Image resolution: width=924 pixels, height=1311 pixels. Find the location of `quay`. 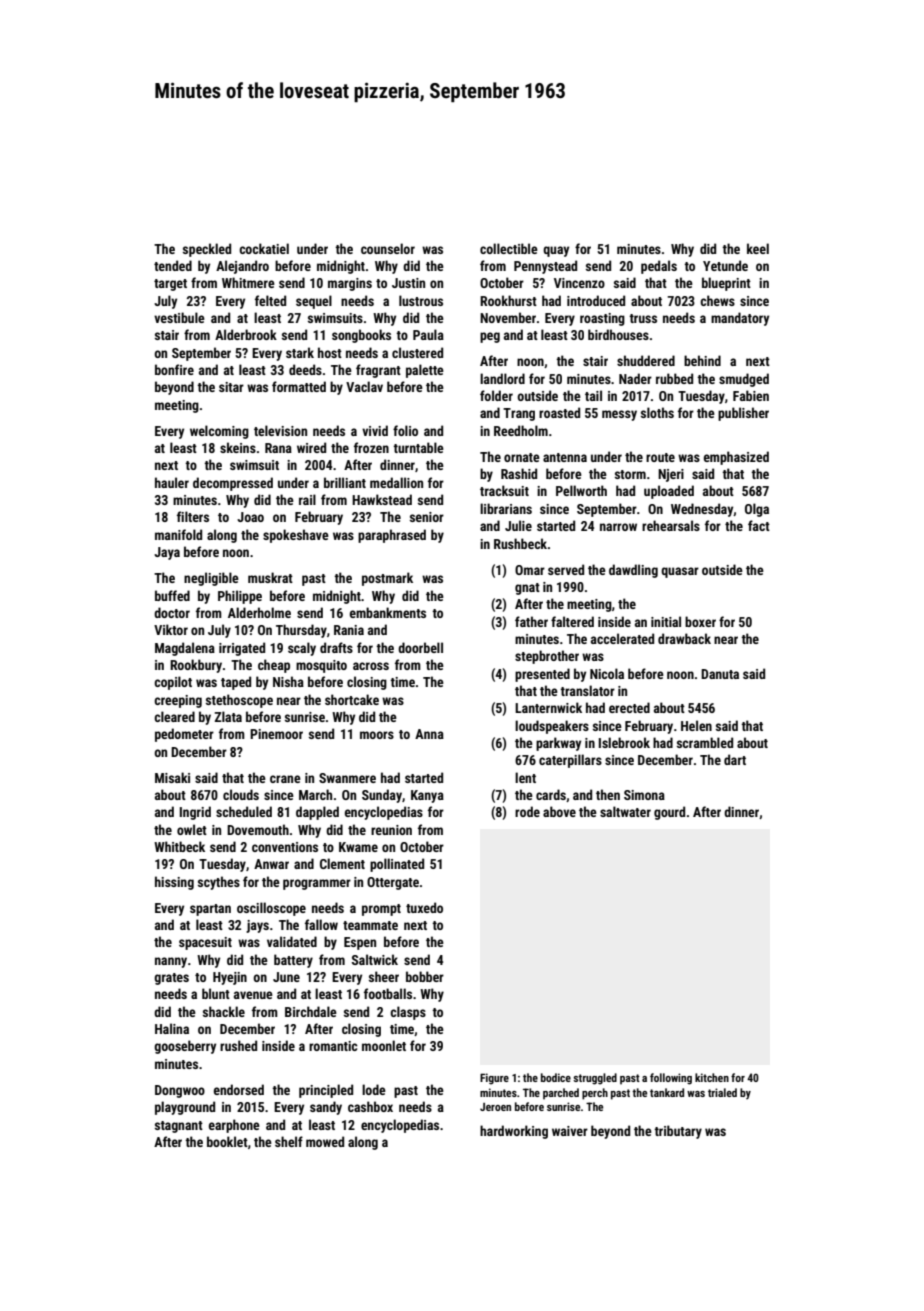

quay is located at coordinates (556, 251).
